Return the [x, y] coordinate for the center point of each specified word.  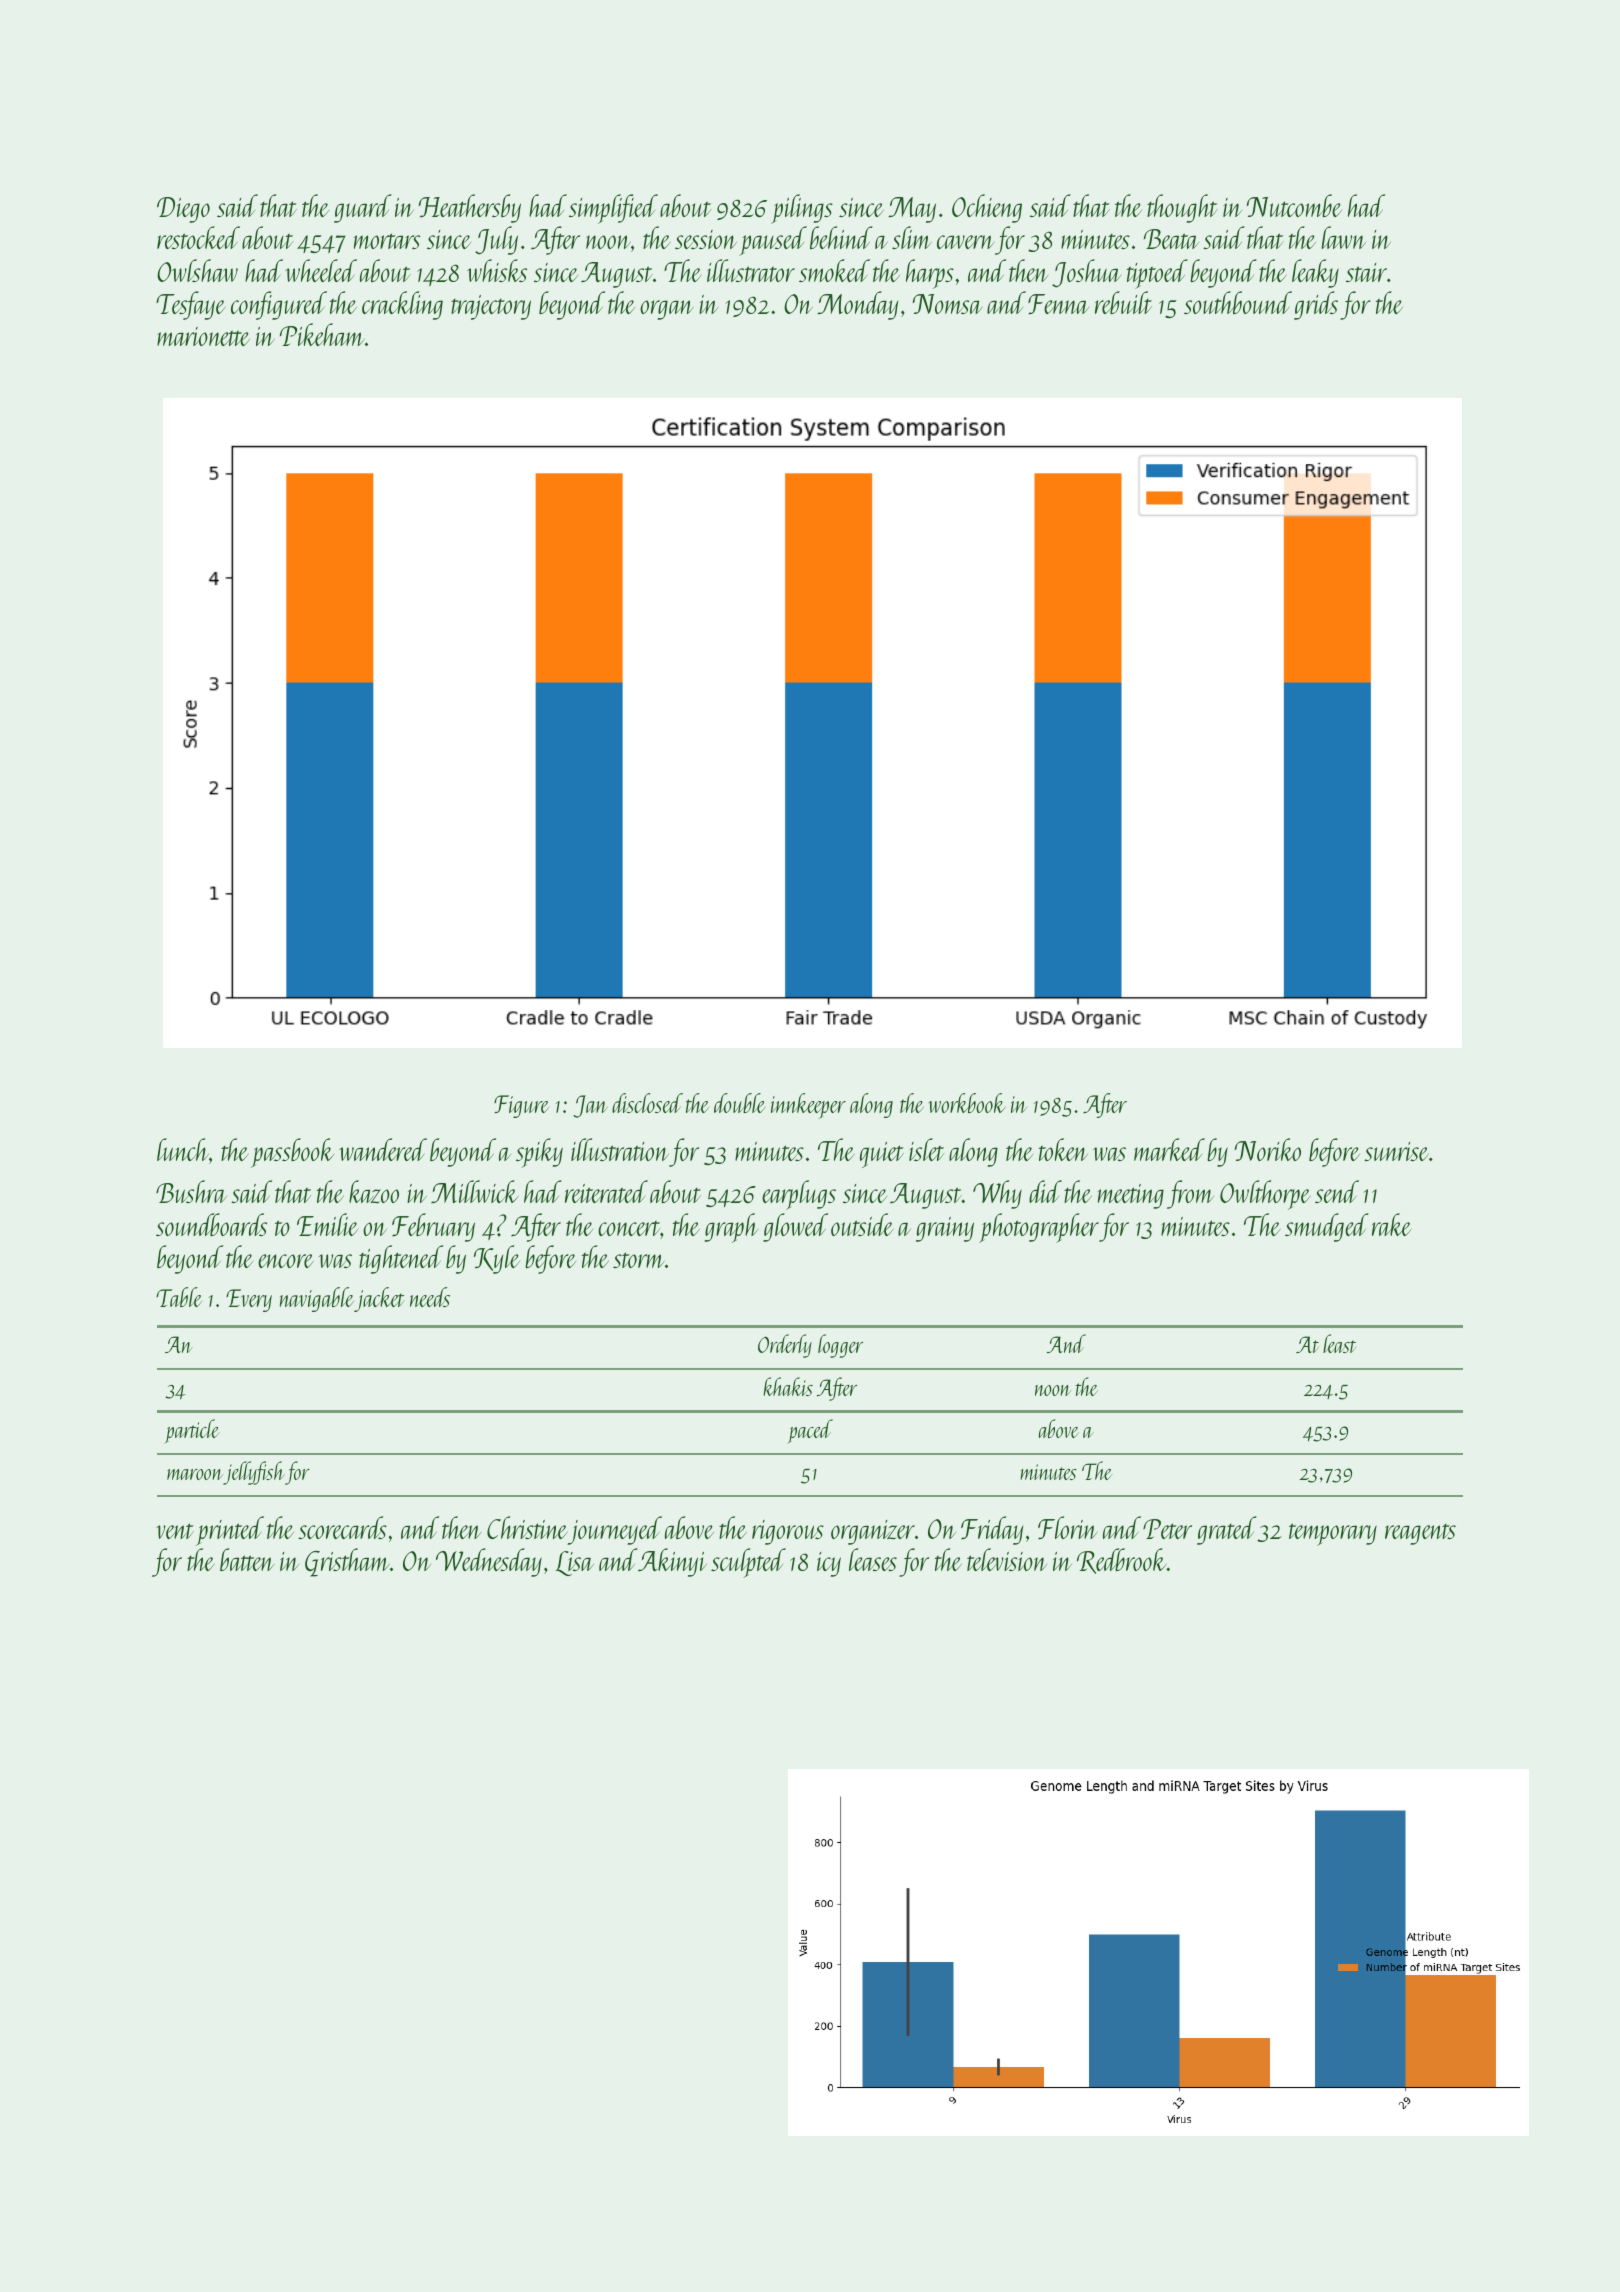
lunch [183, 1149]
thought [1182, 208]
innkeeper [808, 1106]
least [1339, 1343]
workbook [966, 1103]
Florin [1067, 1527]
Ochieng [987, 208]
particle [192, 1431]
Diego [183, 210]
